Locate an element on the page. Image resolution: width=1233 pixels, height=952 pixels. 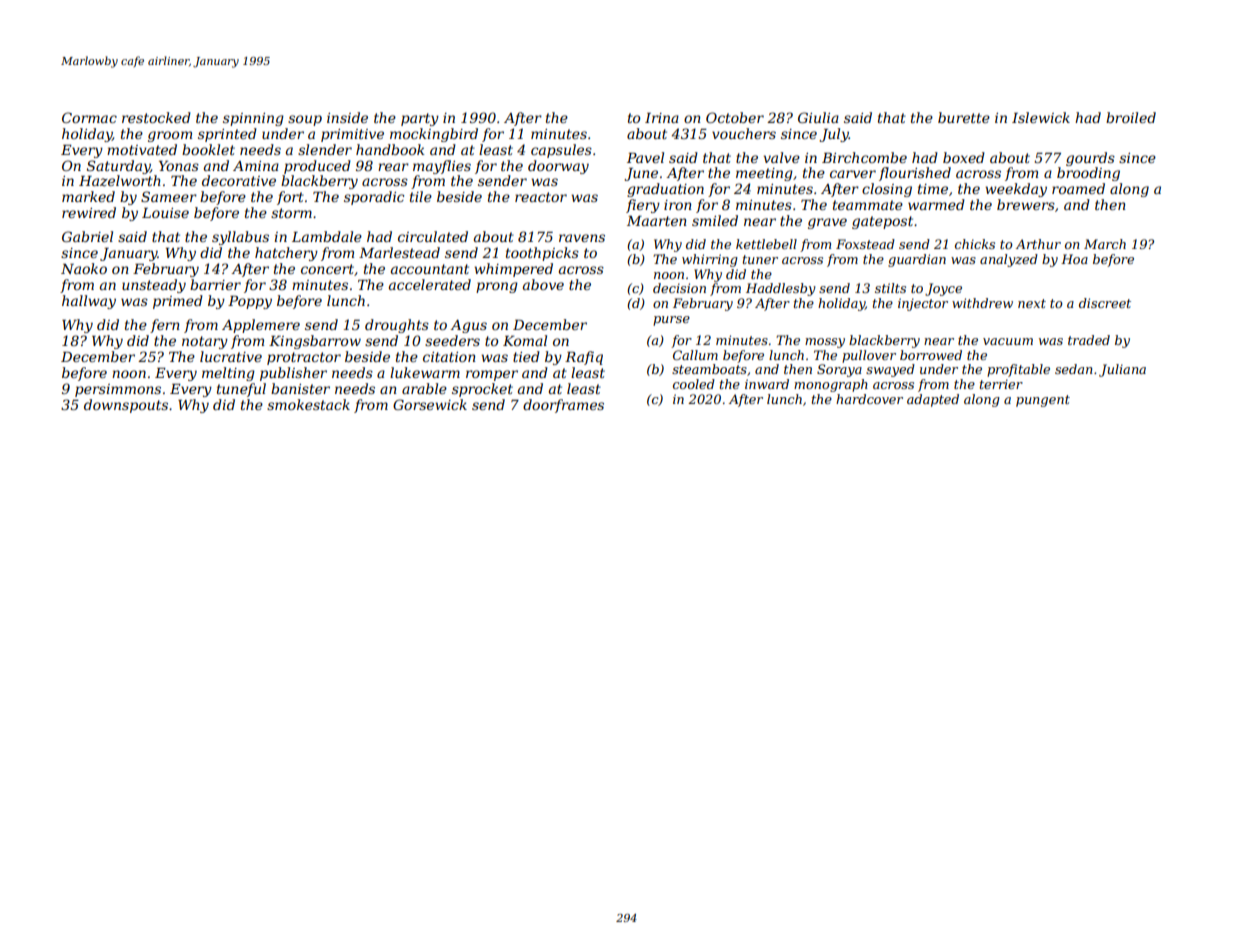
brooding is located at coordinates (1088, 174).
